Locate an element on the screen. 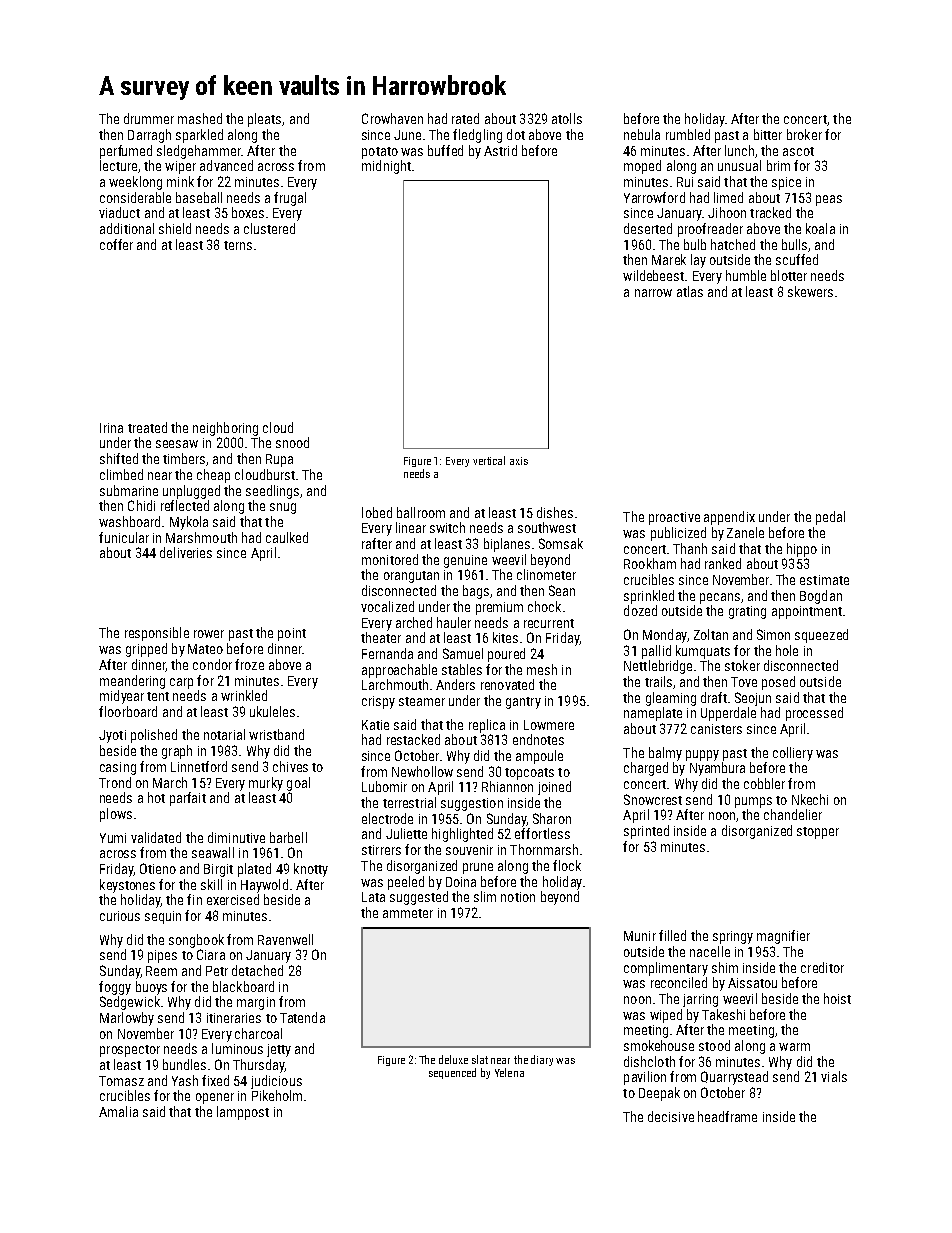  skewers is located at coordinates (810, 291).
